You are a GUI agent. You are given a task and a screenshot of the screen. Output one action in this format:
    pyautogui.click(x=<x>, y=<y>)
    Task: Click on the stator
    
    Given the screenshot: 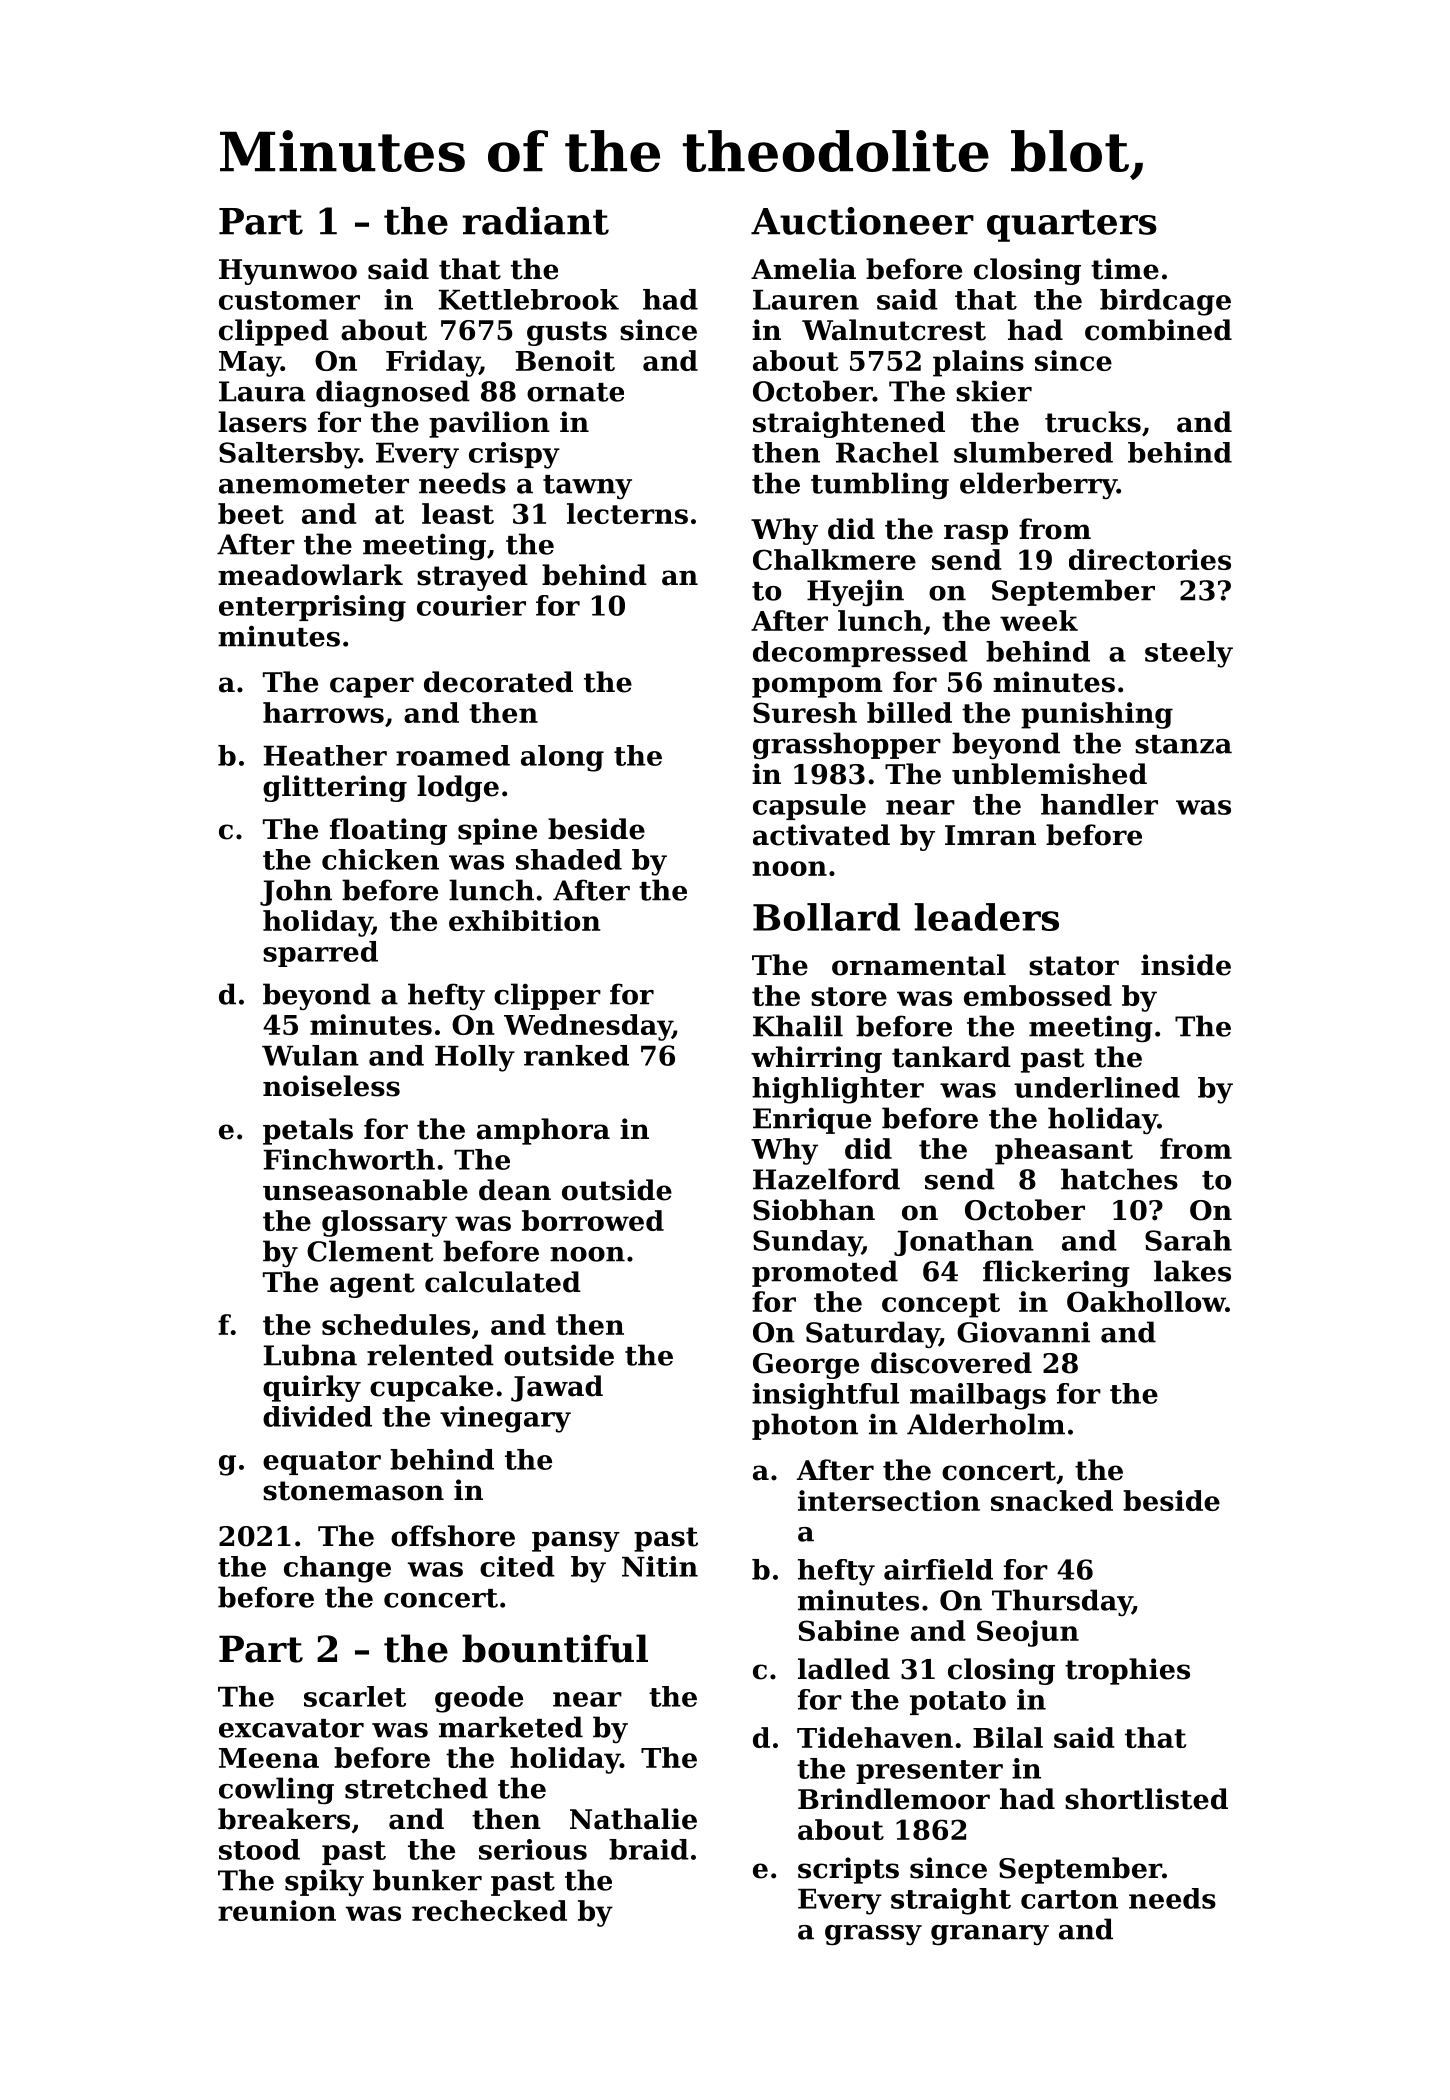 What is the action you would take?
    pyautogui.click(x=1074, y=966)
